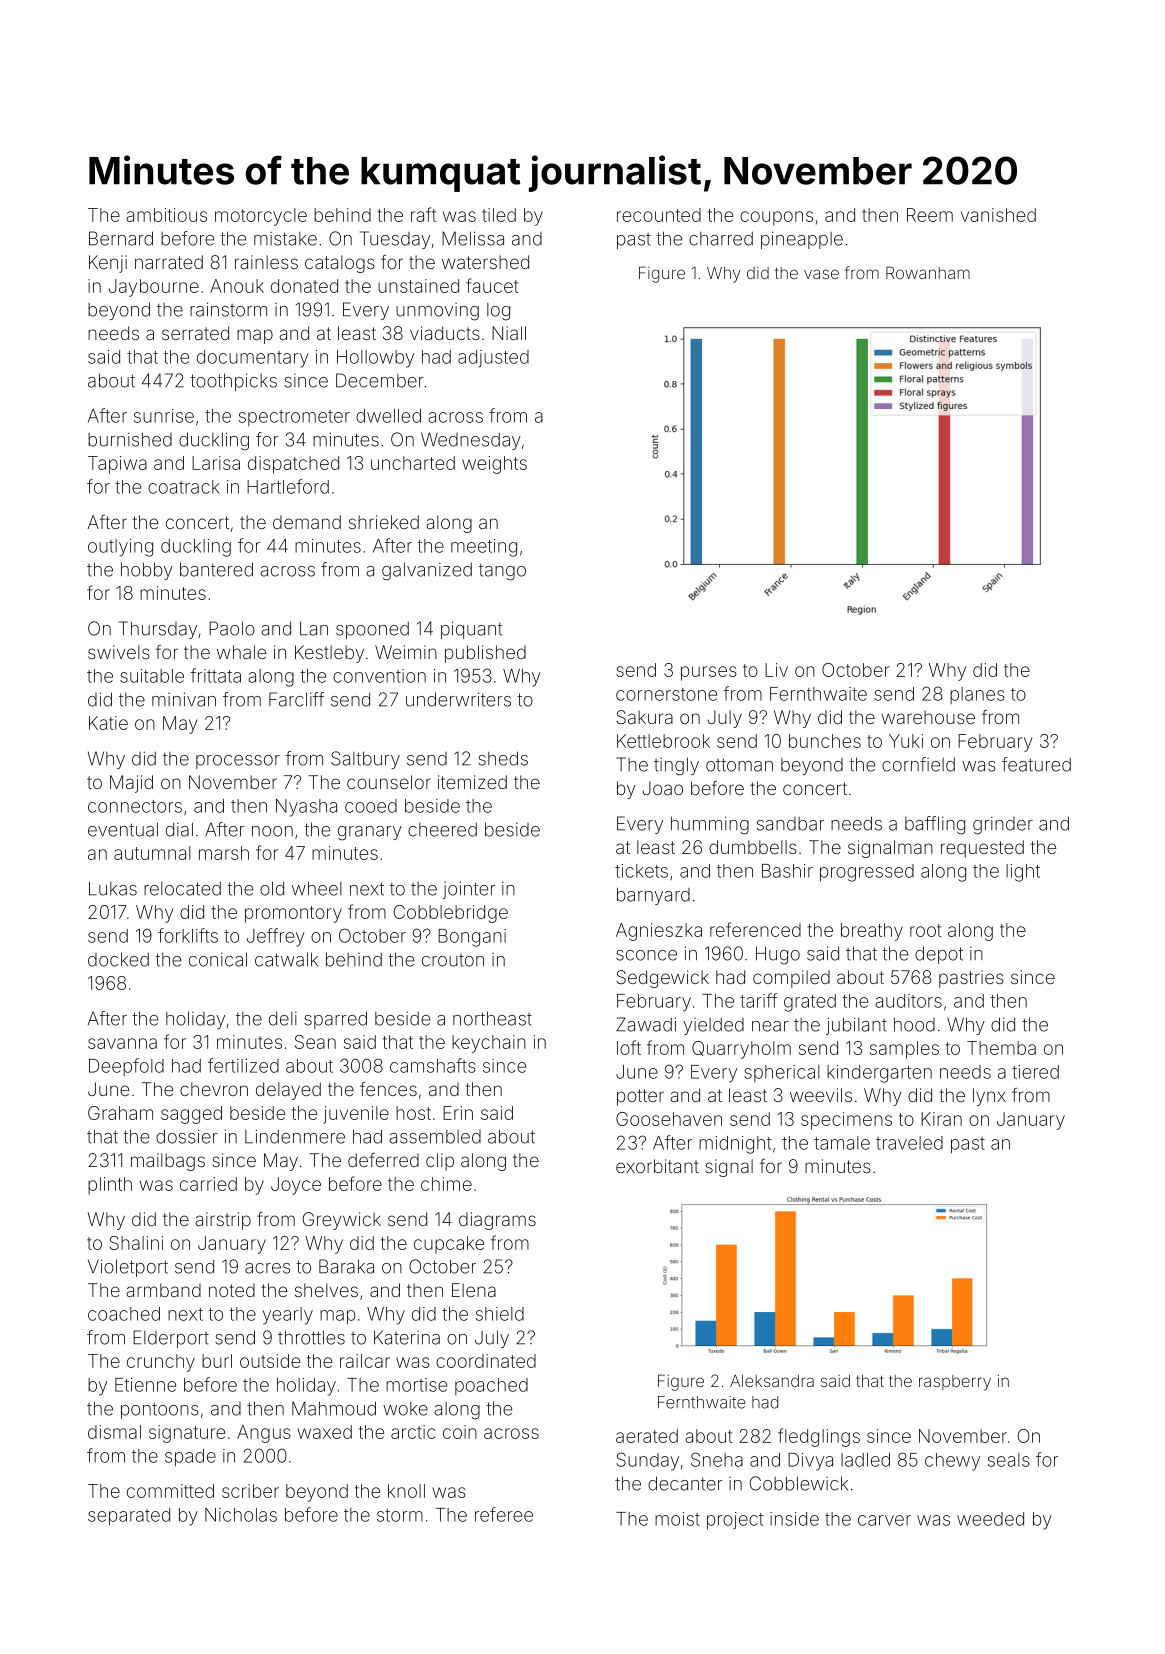 This screenshot has height=1654, width=1165. Describe the element at coordinates (867, 873) in the screenshot. I see `progressed` at that location.
